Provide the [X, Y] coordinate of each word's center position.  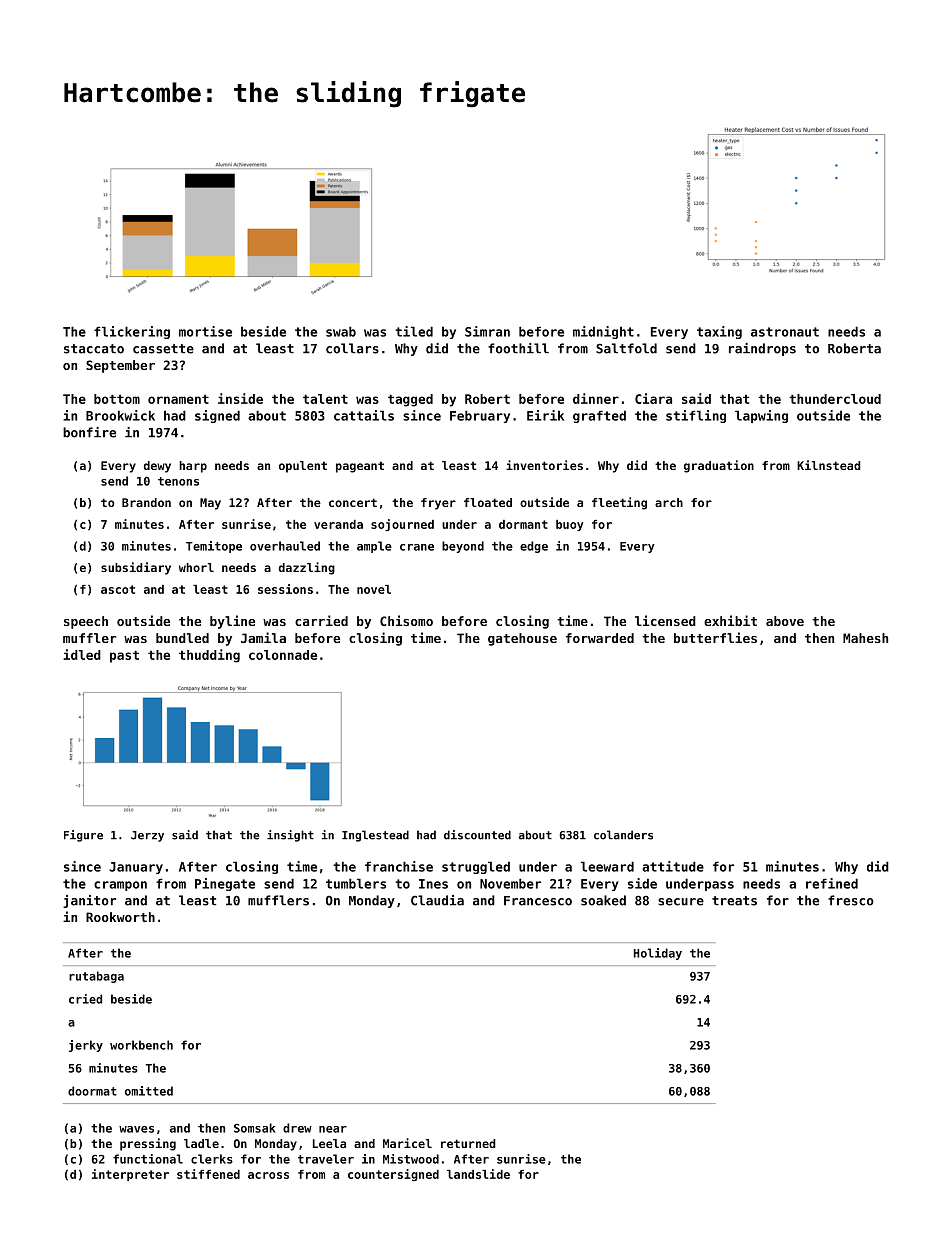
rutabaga [96, 977]
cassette [163, 349]
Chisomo [406, 620]
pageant [360, 467]
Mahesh [865, 638]
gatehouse [522, 639]
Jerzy [147, 836]
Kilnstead [829, 465]
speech [86, 622]
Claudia [437, 900]
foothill [518, 348]
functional [148, 1159]
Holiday [658, 954]
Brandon [146, 502]
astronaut [785, 332]
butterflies [715, 637]
